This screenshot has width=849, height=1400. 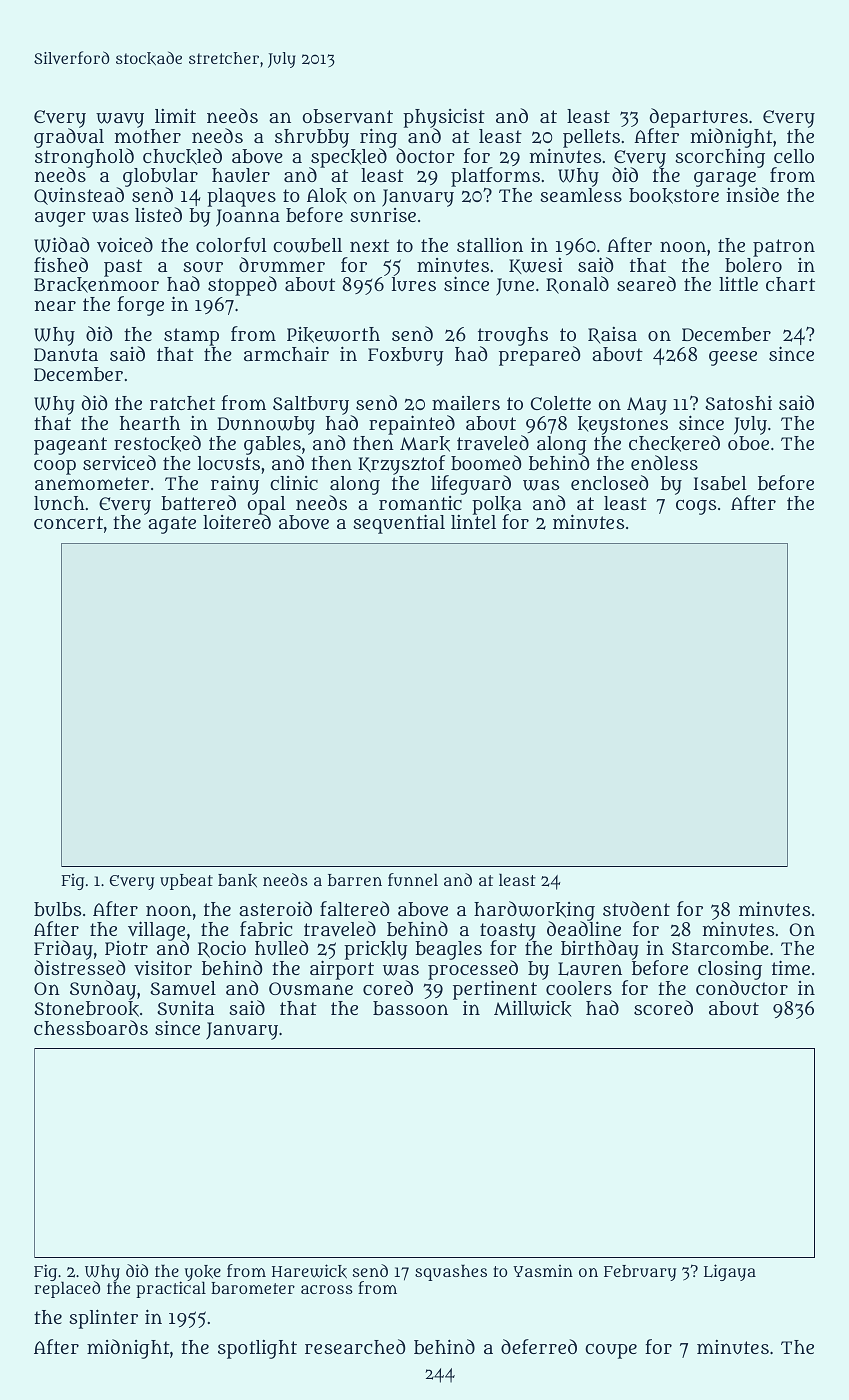 What do you see at coordinates (730, 1272) in the screenshot?
I see `Ligaya` at bounding box center [730, 1272].
